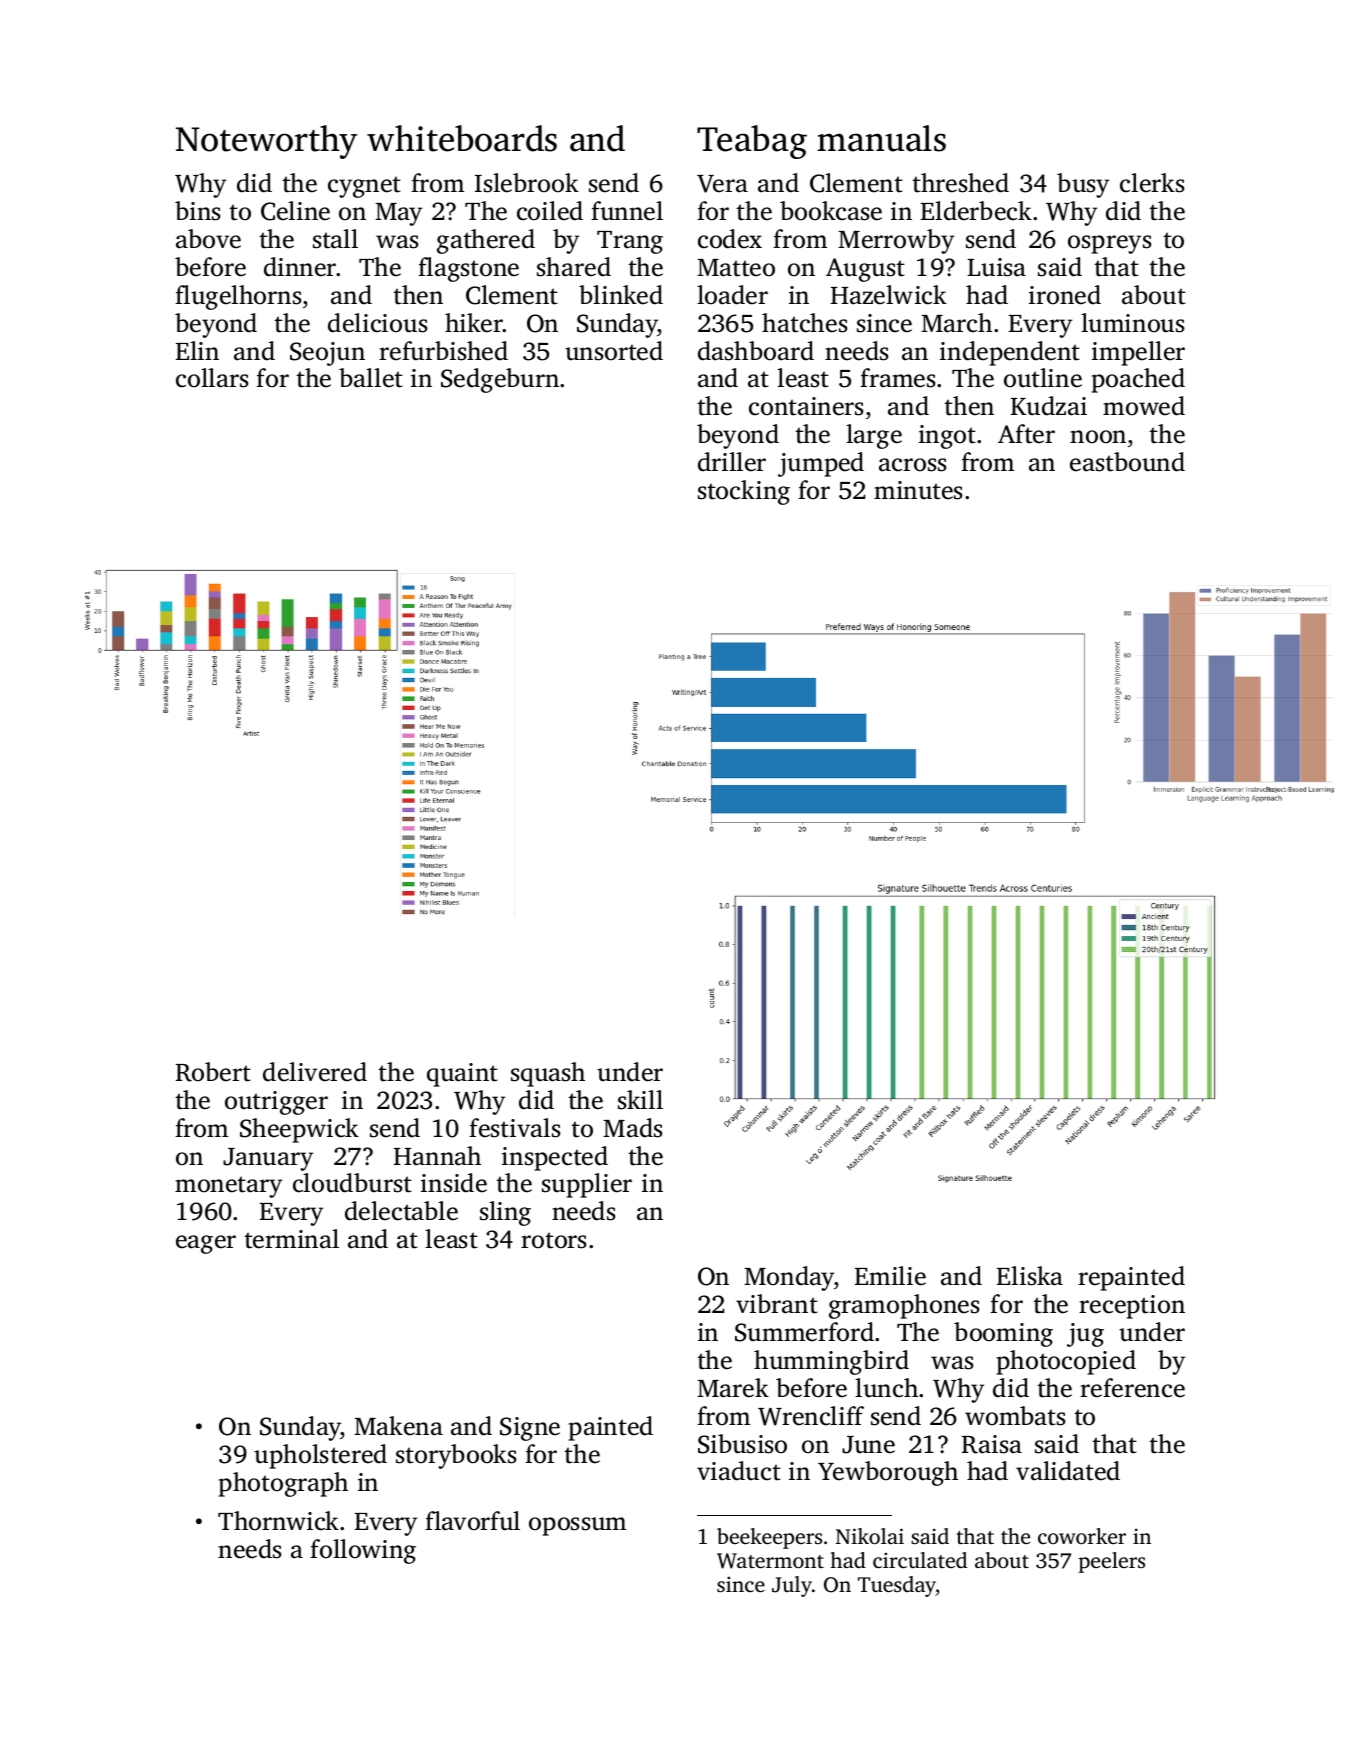 The width and height of the screenshot is (1361, 1761). What do you see at coordinates (587, 1185) in the screenshot?
I see `supplier` at bounding box center [587, 1185].
